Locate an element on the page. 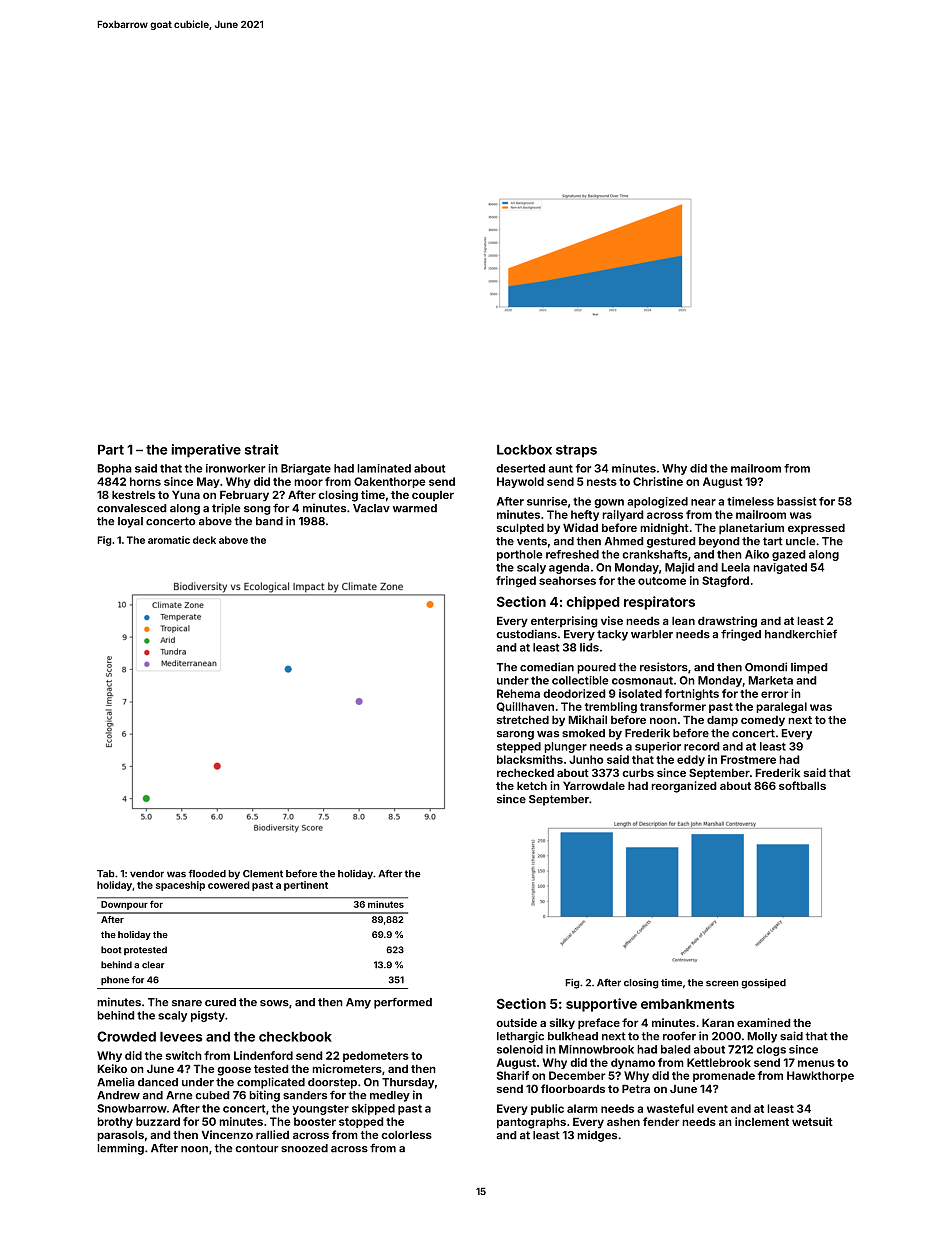 The height and width of the image is (1233, 952). softballs is located at coordinates (802, 785).
